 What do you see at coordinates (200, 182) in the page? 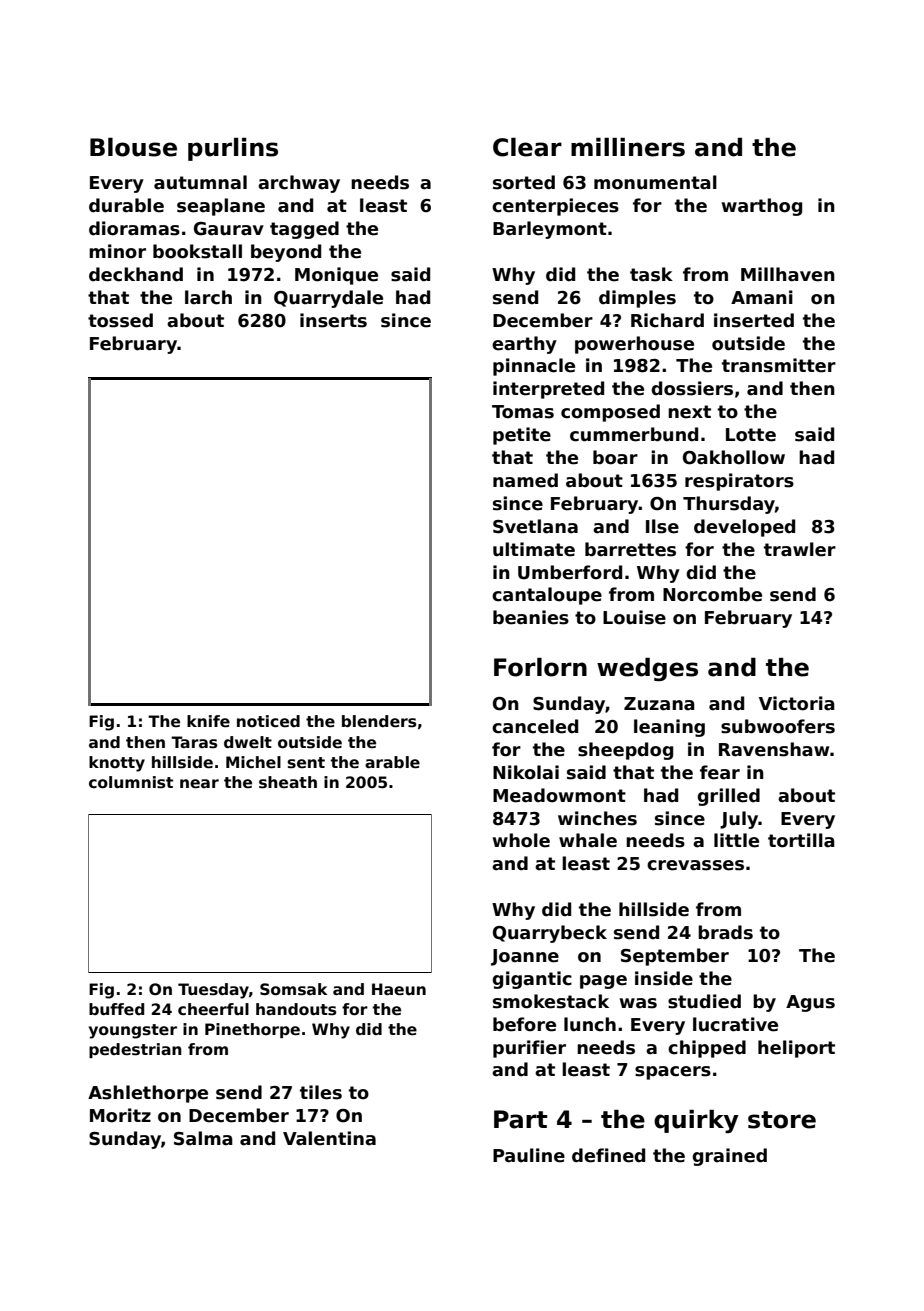
I see `autumnal` at bounding box center [200, 182].
